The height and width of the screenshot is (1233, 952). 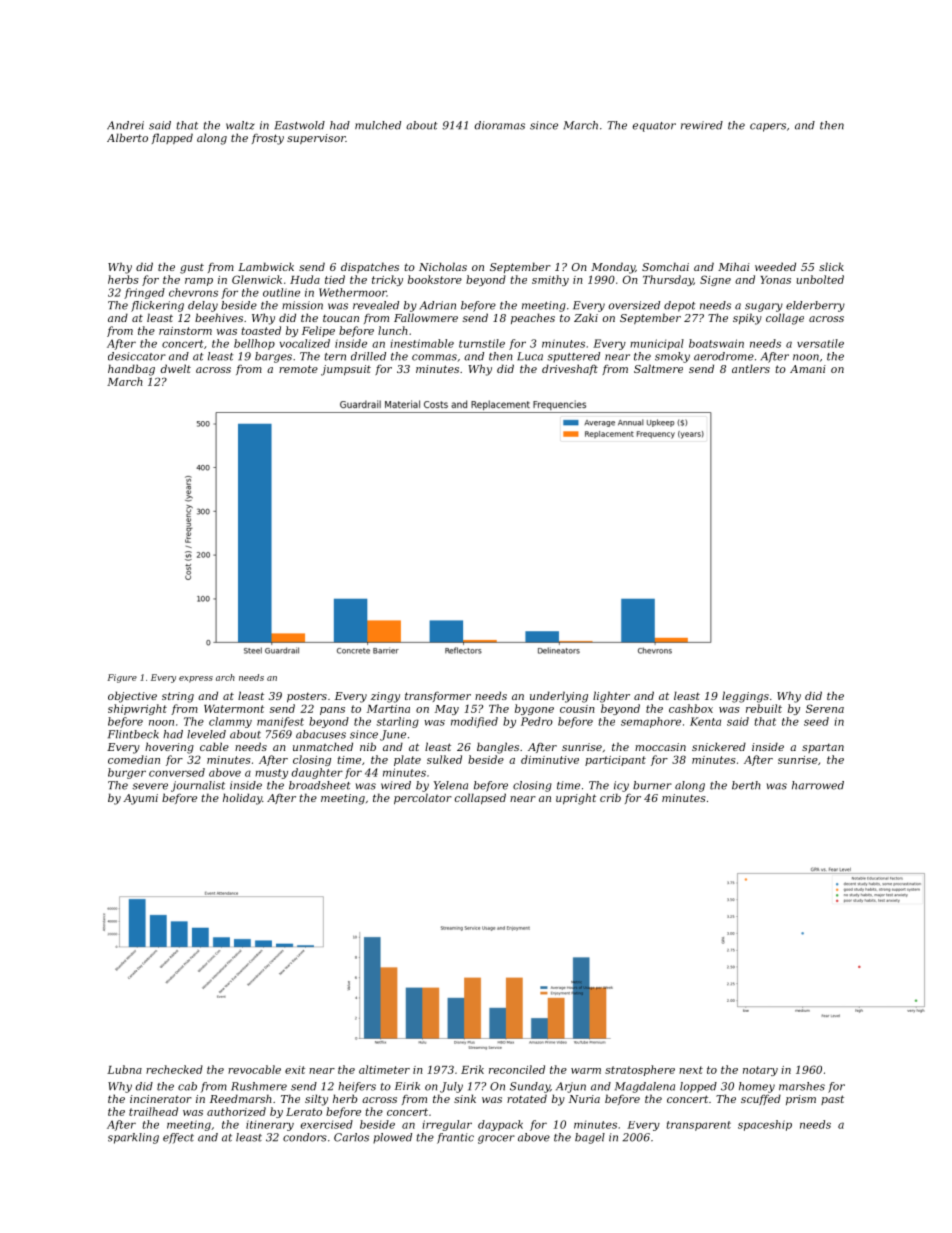 I want to click on warm, so click(x=586, y=1071).
